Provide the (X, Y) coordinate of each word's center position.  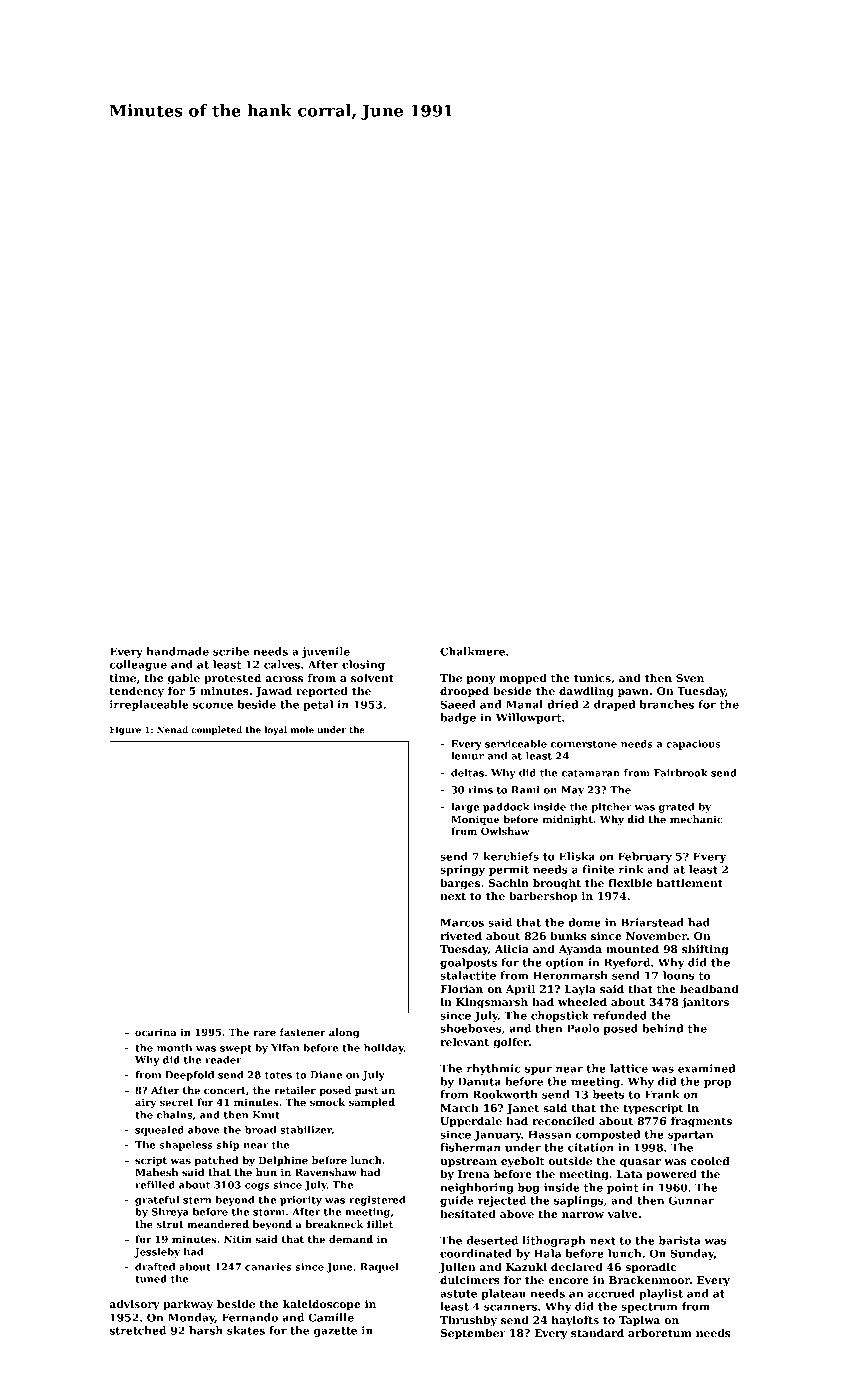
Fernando (250, 1317)
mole (302, 729)
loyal (275, 730)
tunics (592, 678)
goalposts (468, 963)
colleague (138, 665)
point (623, 1188)
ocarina (155, 1032)
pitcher (611, 808)
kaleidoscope (321, 1305)
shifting (705, 950)
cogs (257, 1187)
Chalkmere (472, 651)
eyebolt (522, 1162)
